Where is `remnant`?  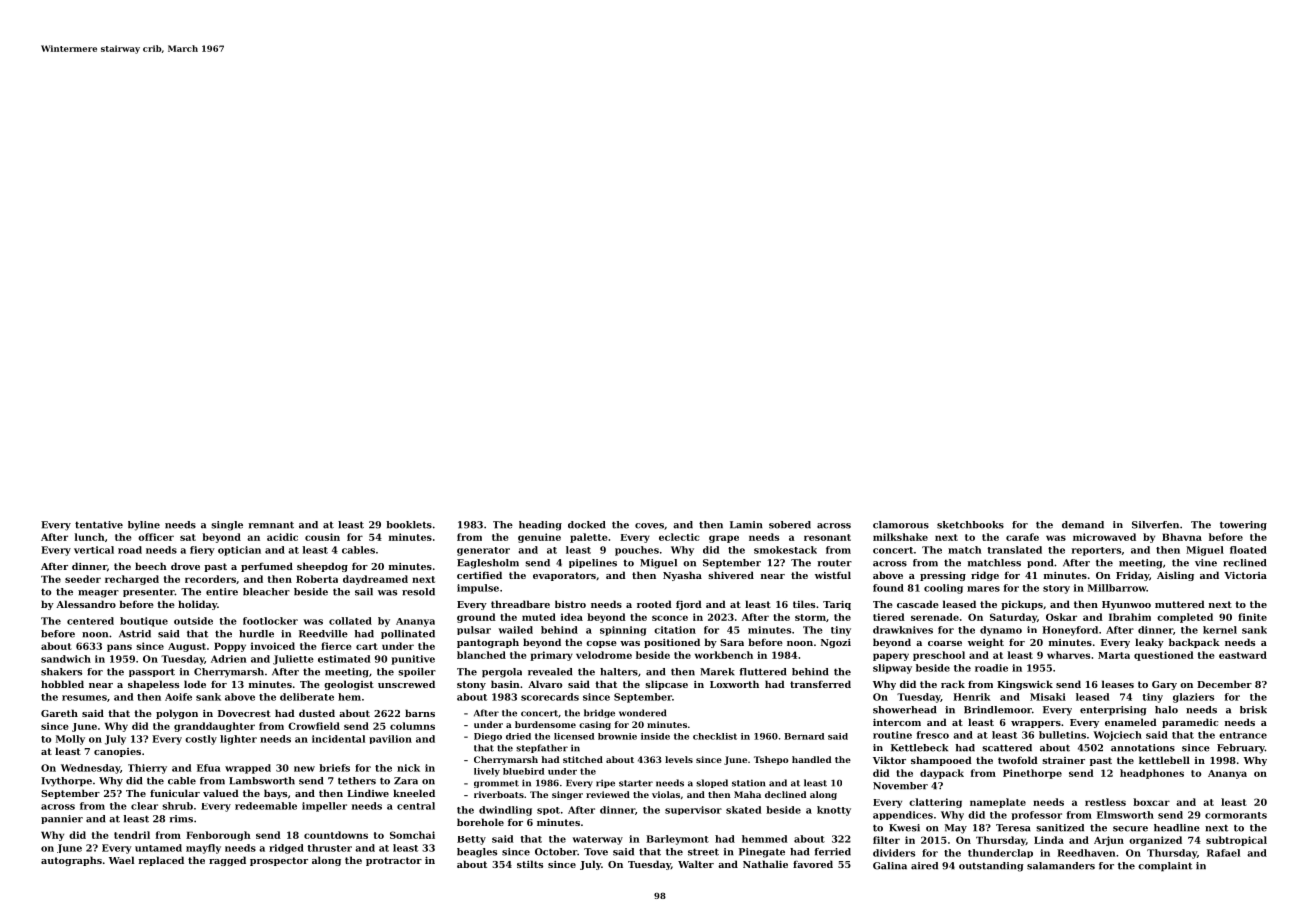 remnant is located at coordinates (271, 525).
